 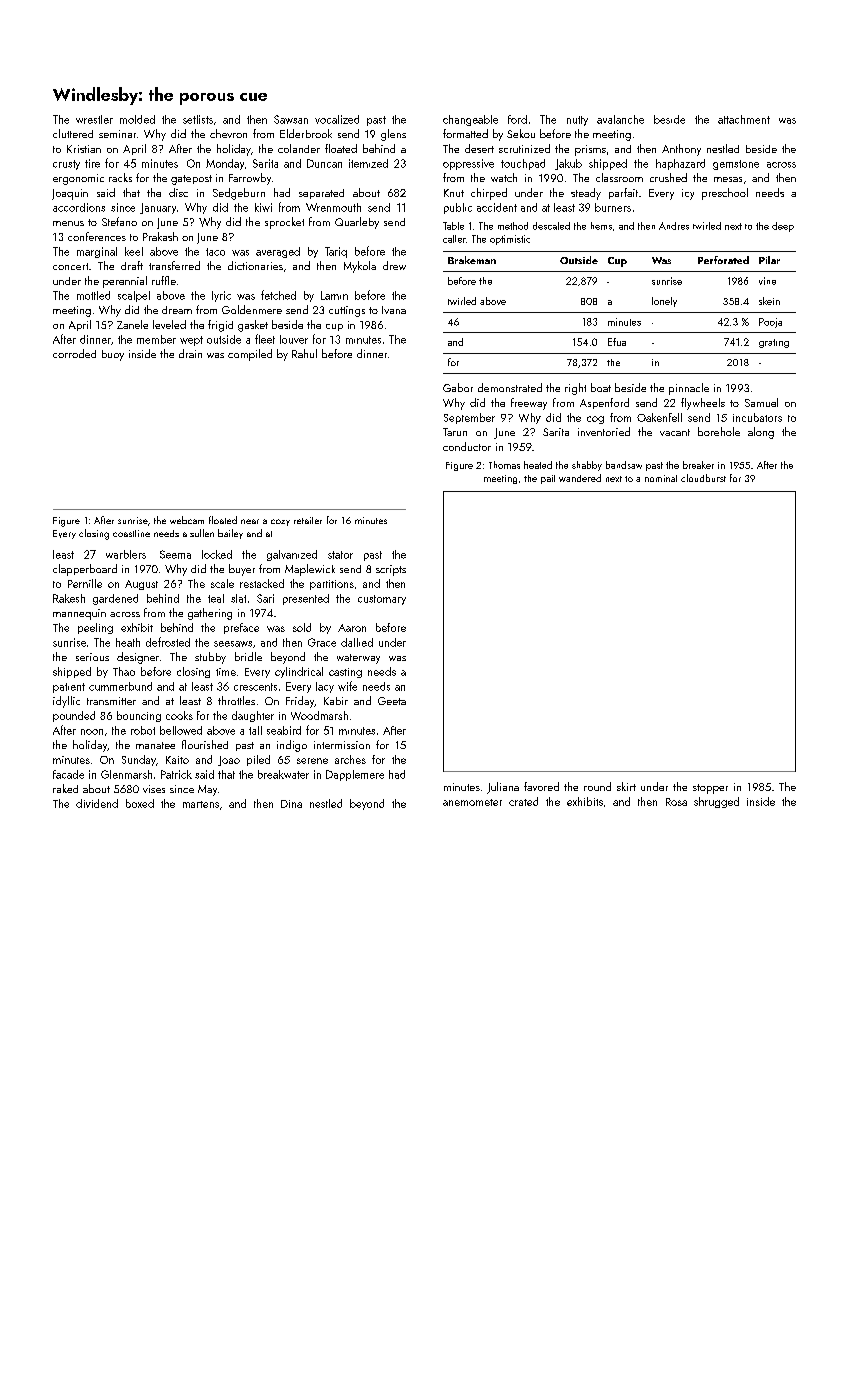 I want to click on wandered, so click(x=580, y=478).
